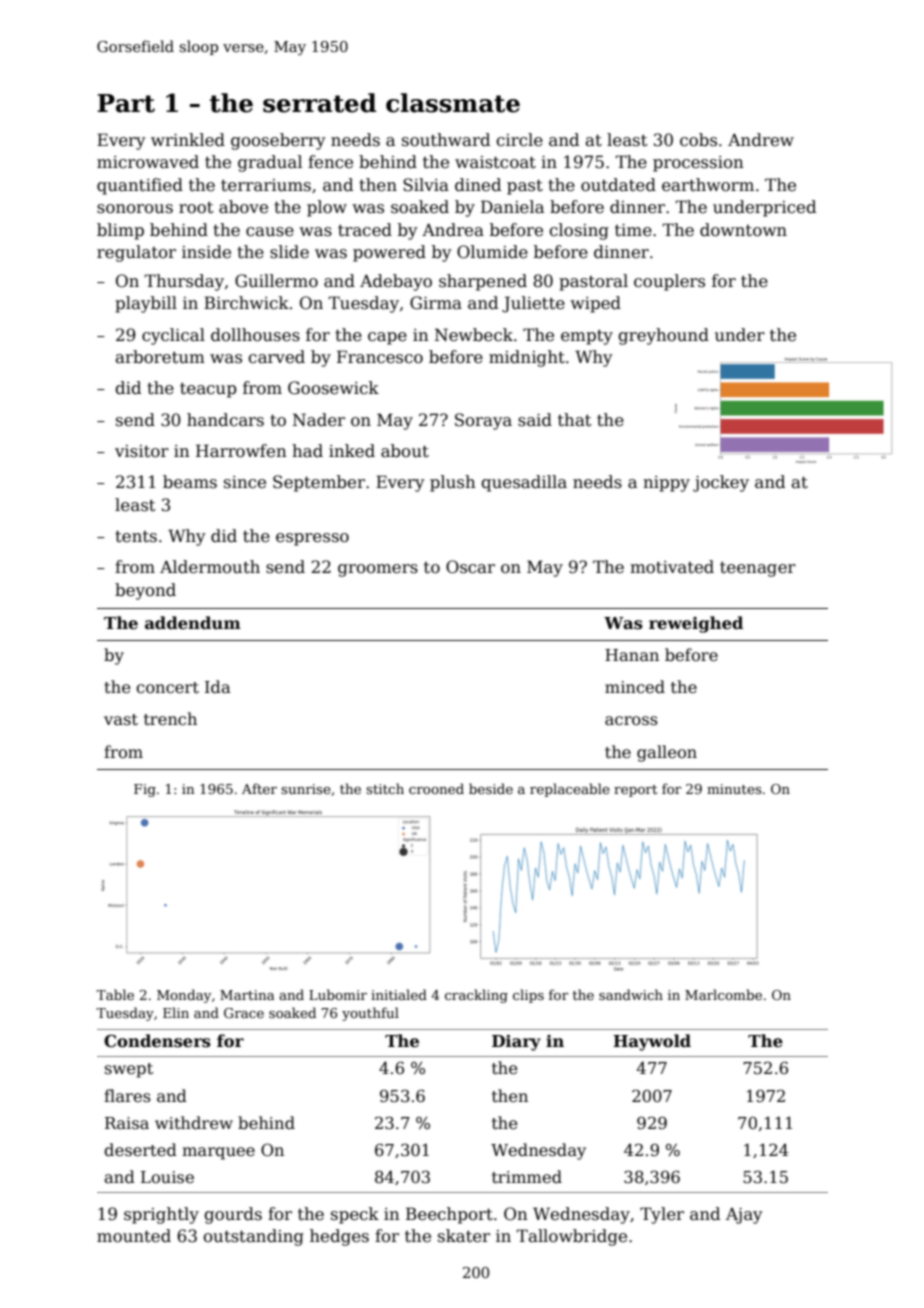  Describe the element at coordinates (436, 788) in the screenshot. I see `crooned` at that location.
